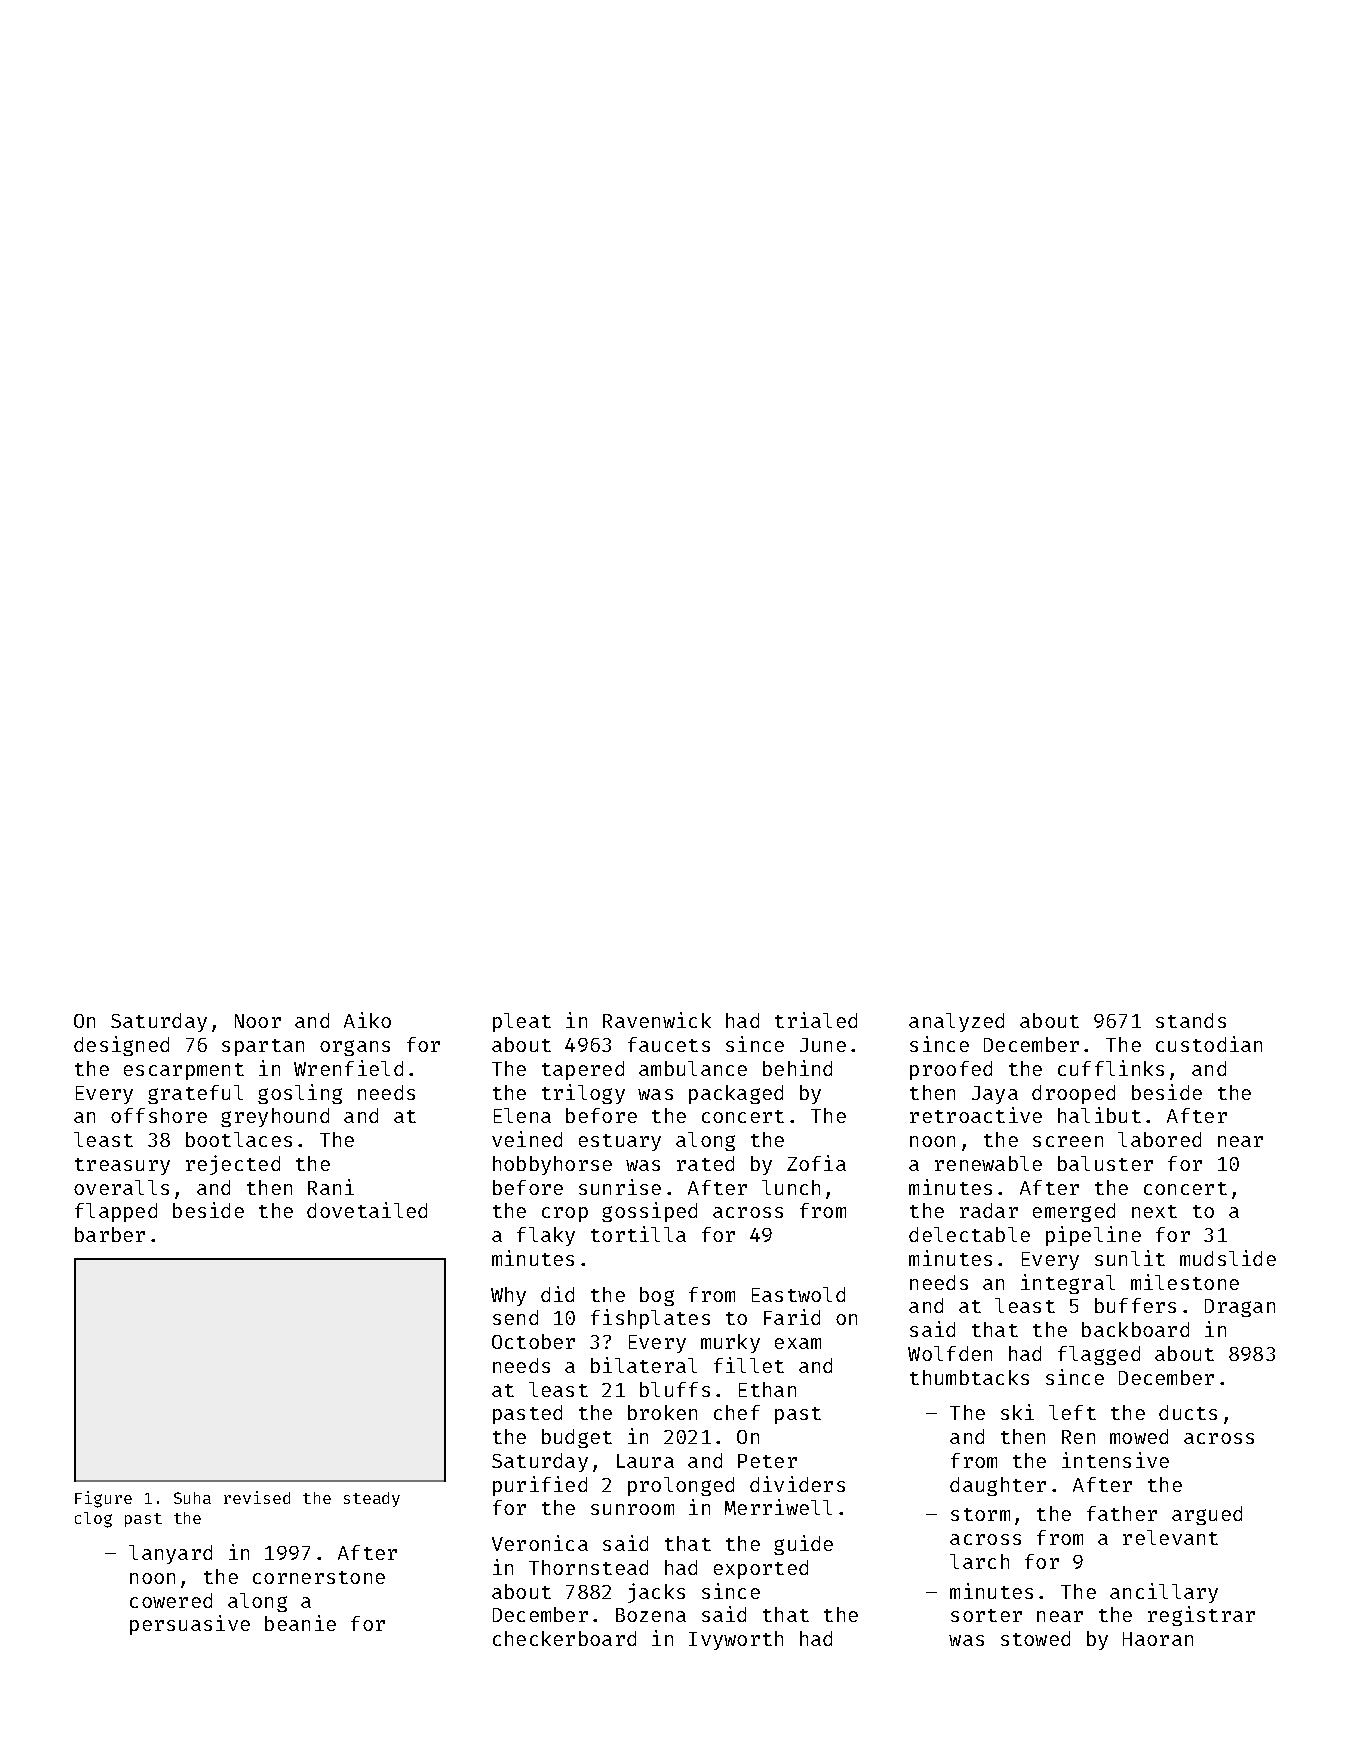 The width and height of the screenshot is (1355, 1754). Describe the element at coordinates (110, 1234) in the screenshot. I see `barber` at that location.
